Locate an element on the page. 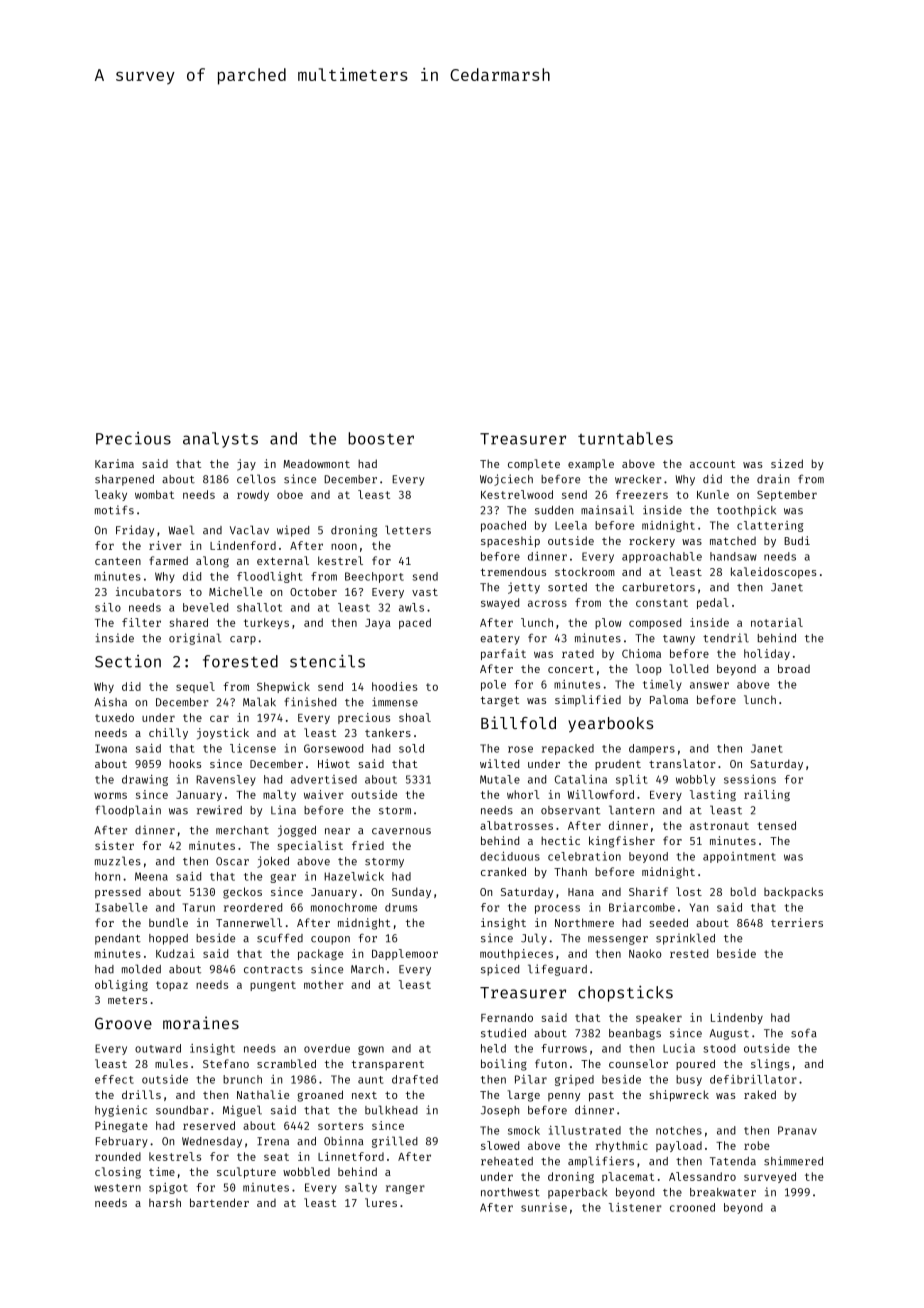 This page has height=1308, width=924. hooks is located at coordinates (185, 763).
